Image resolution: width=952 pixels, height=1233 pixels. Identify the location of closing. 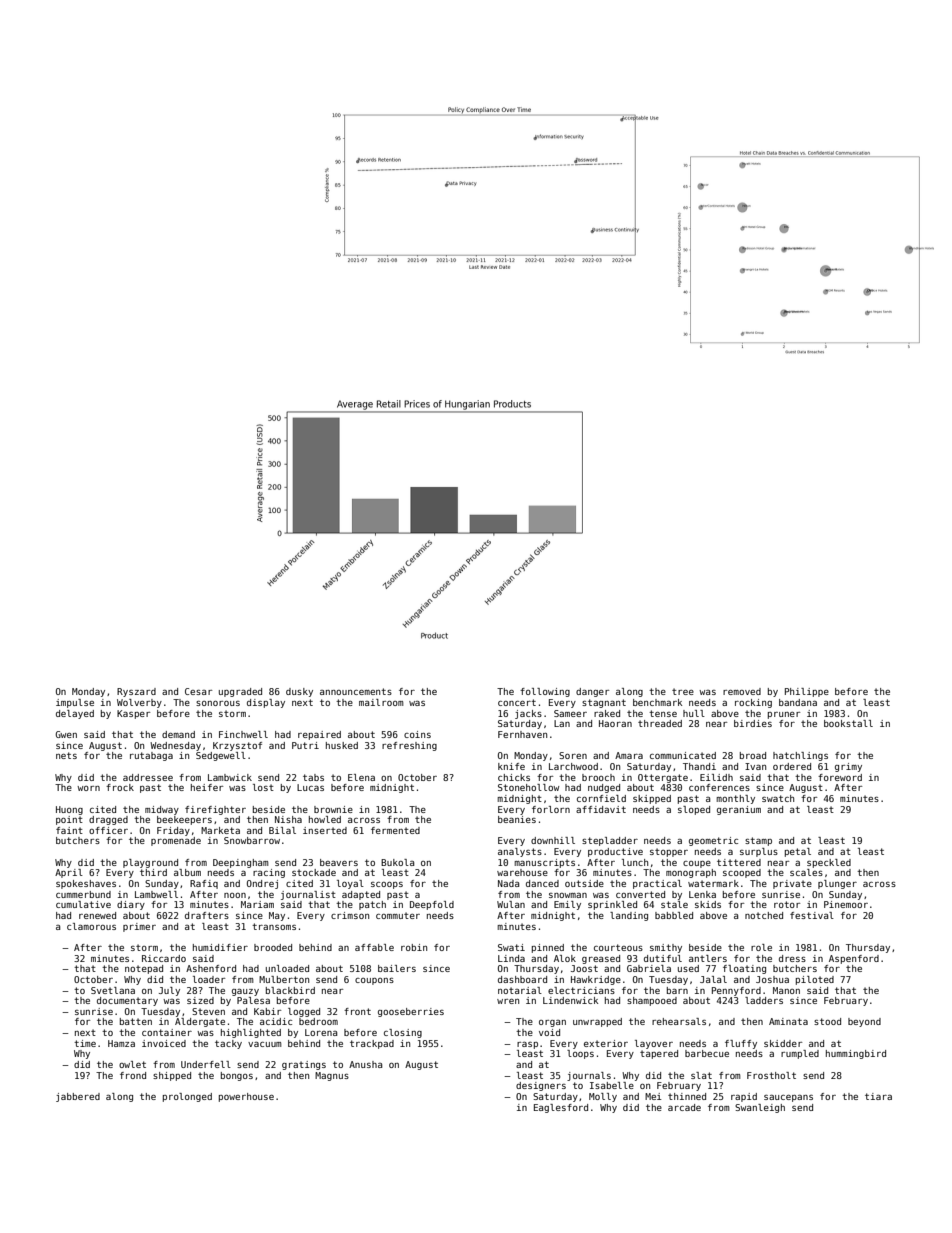
(403, 1033).
